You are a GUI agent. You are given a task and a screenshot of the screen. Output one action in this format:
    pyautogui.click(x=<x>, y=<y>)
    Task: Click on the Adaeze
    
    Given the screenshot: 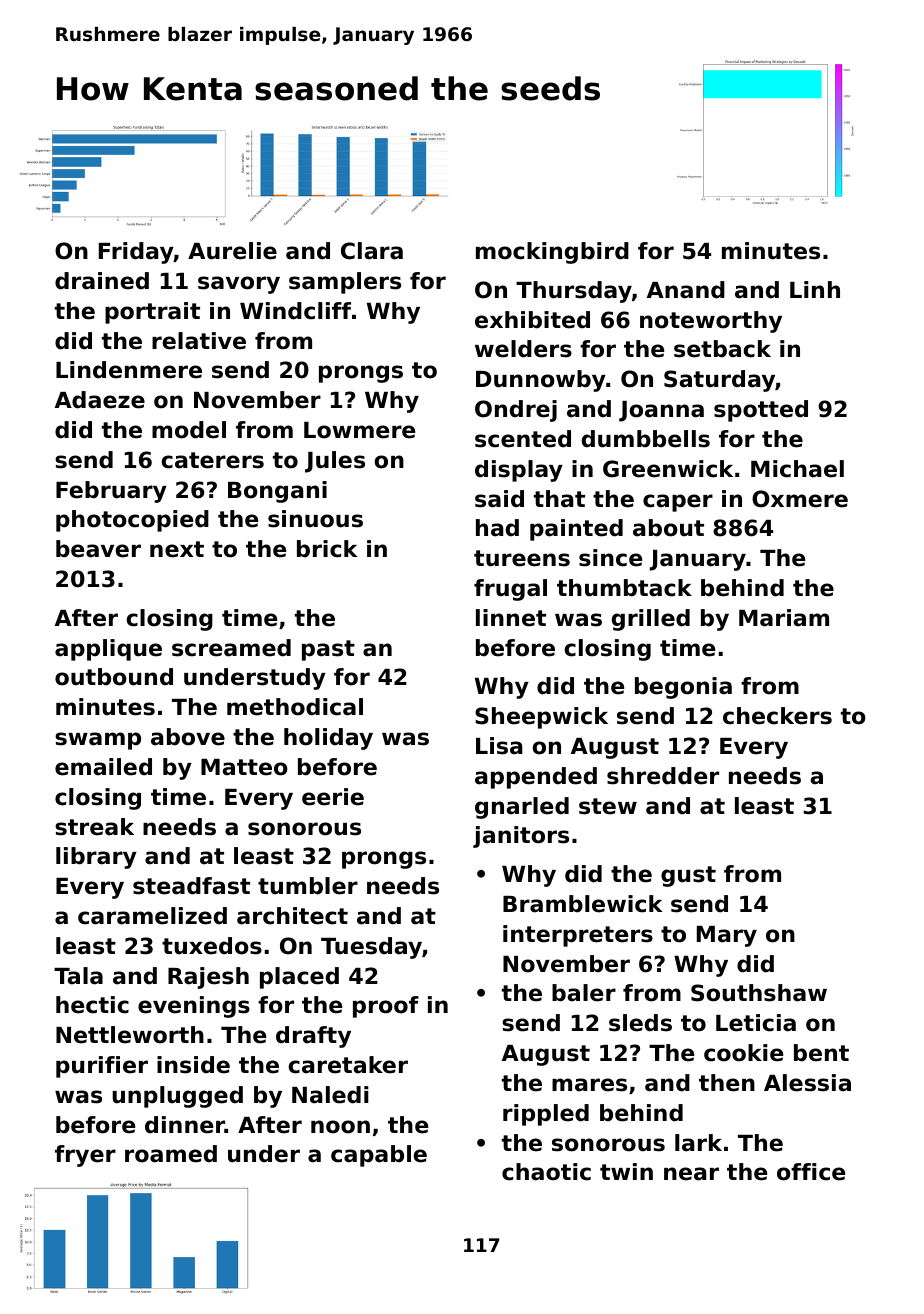 What is the action you would take?
    pyautogui.click(x=100, y=400)
